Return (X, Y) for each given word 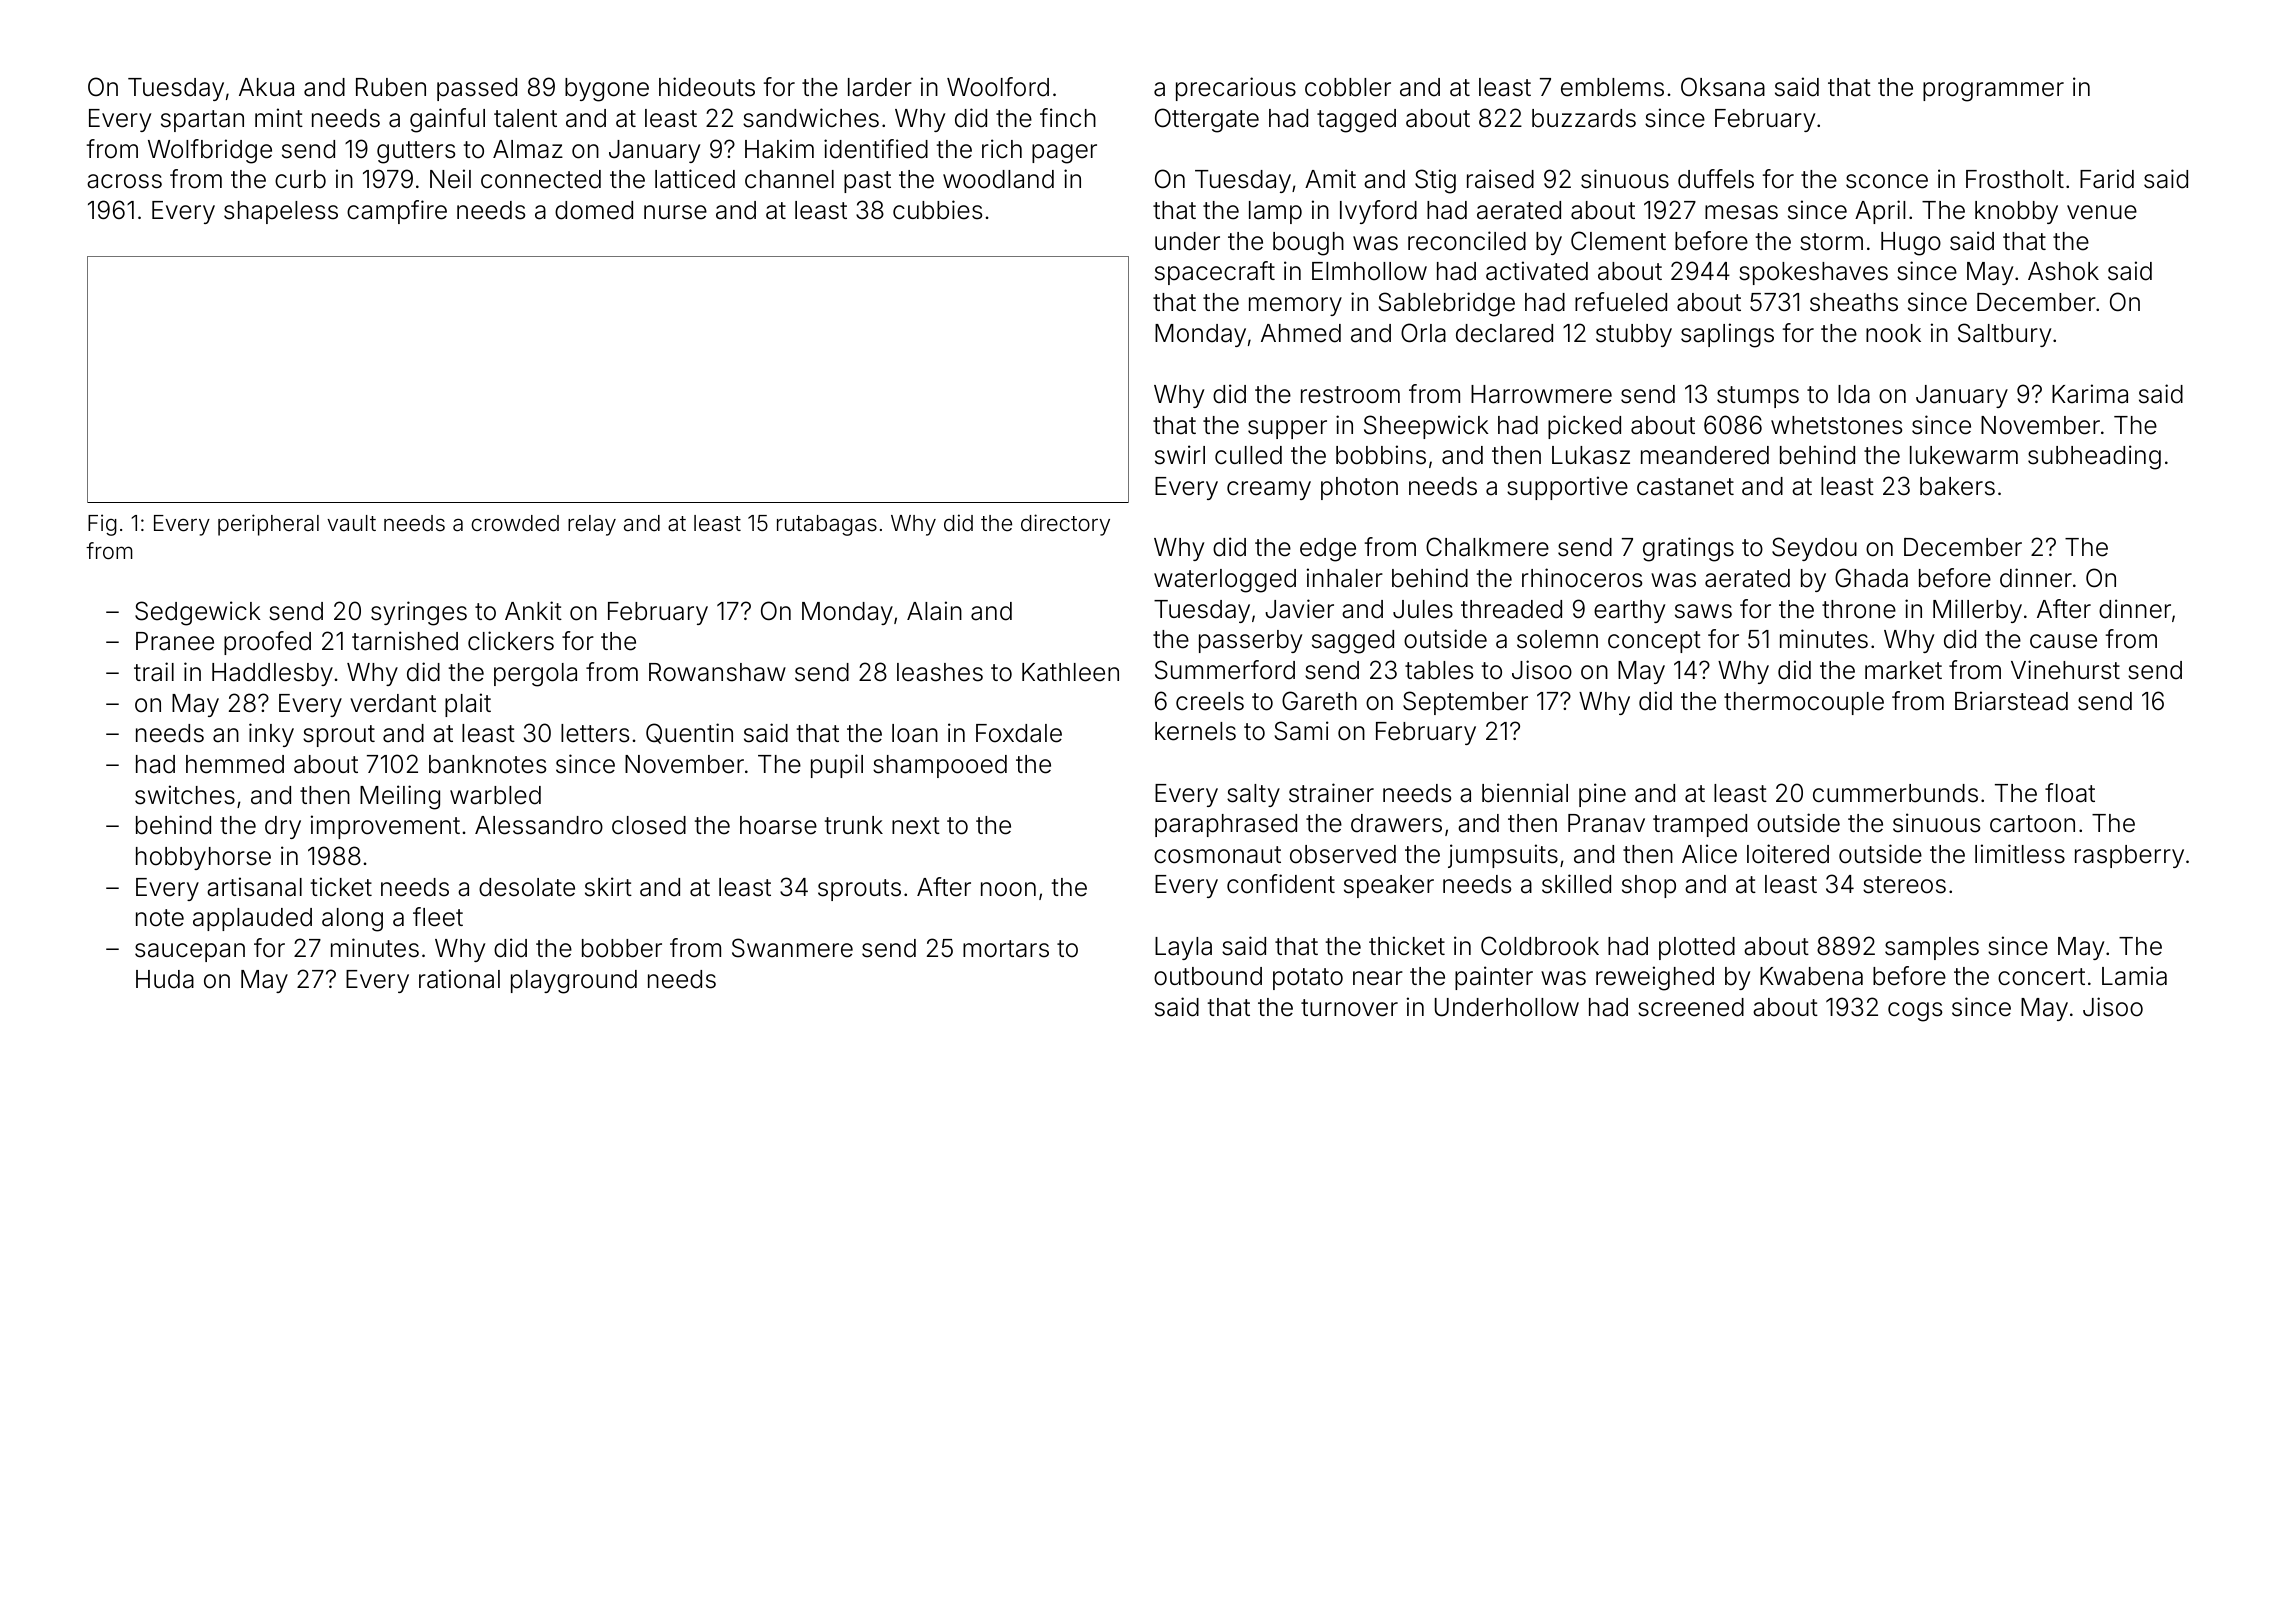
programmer (1993, 92)
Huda (165, 979)
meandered (1705, 455)
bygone (607, 90)
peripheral (268, 525)
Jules (1423, 609)
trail (154, 672)
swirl (1180, 455)
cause (2063, 641)
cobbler (1348, 87)
